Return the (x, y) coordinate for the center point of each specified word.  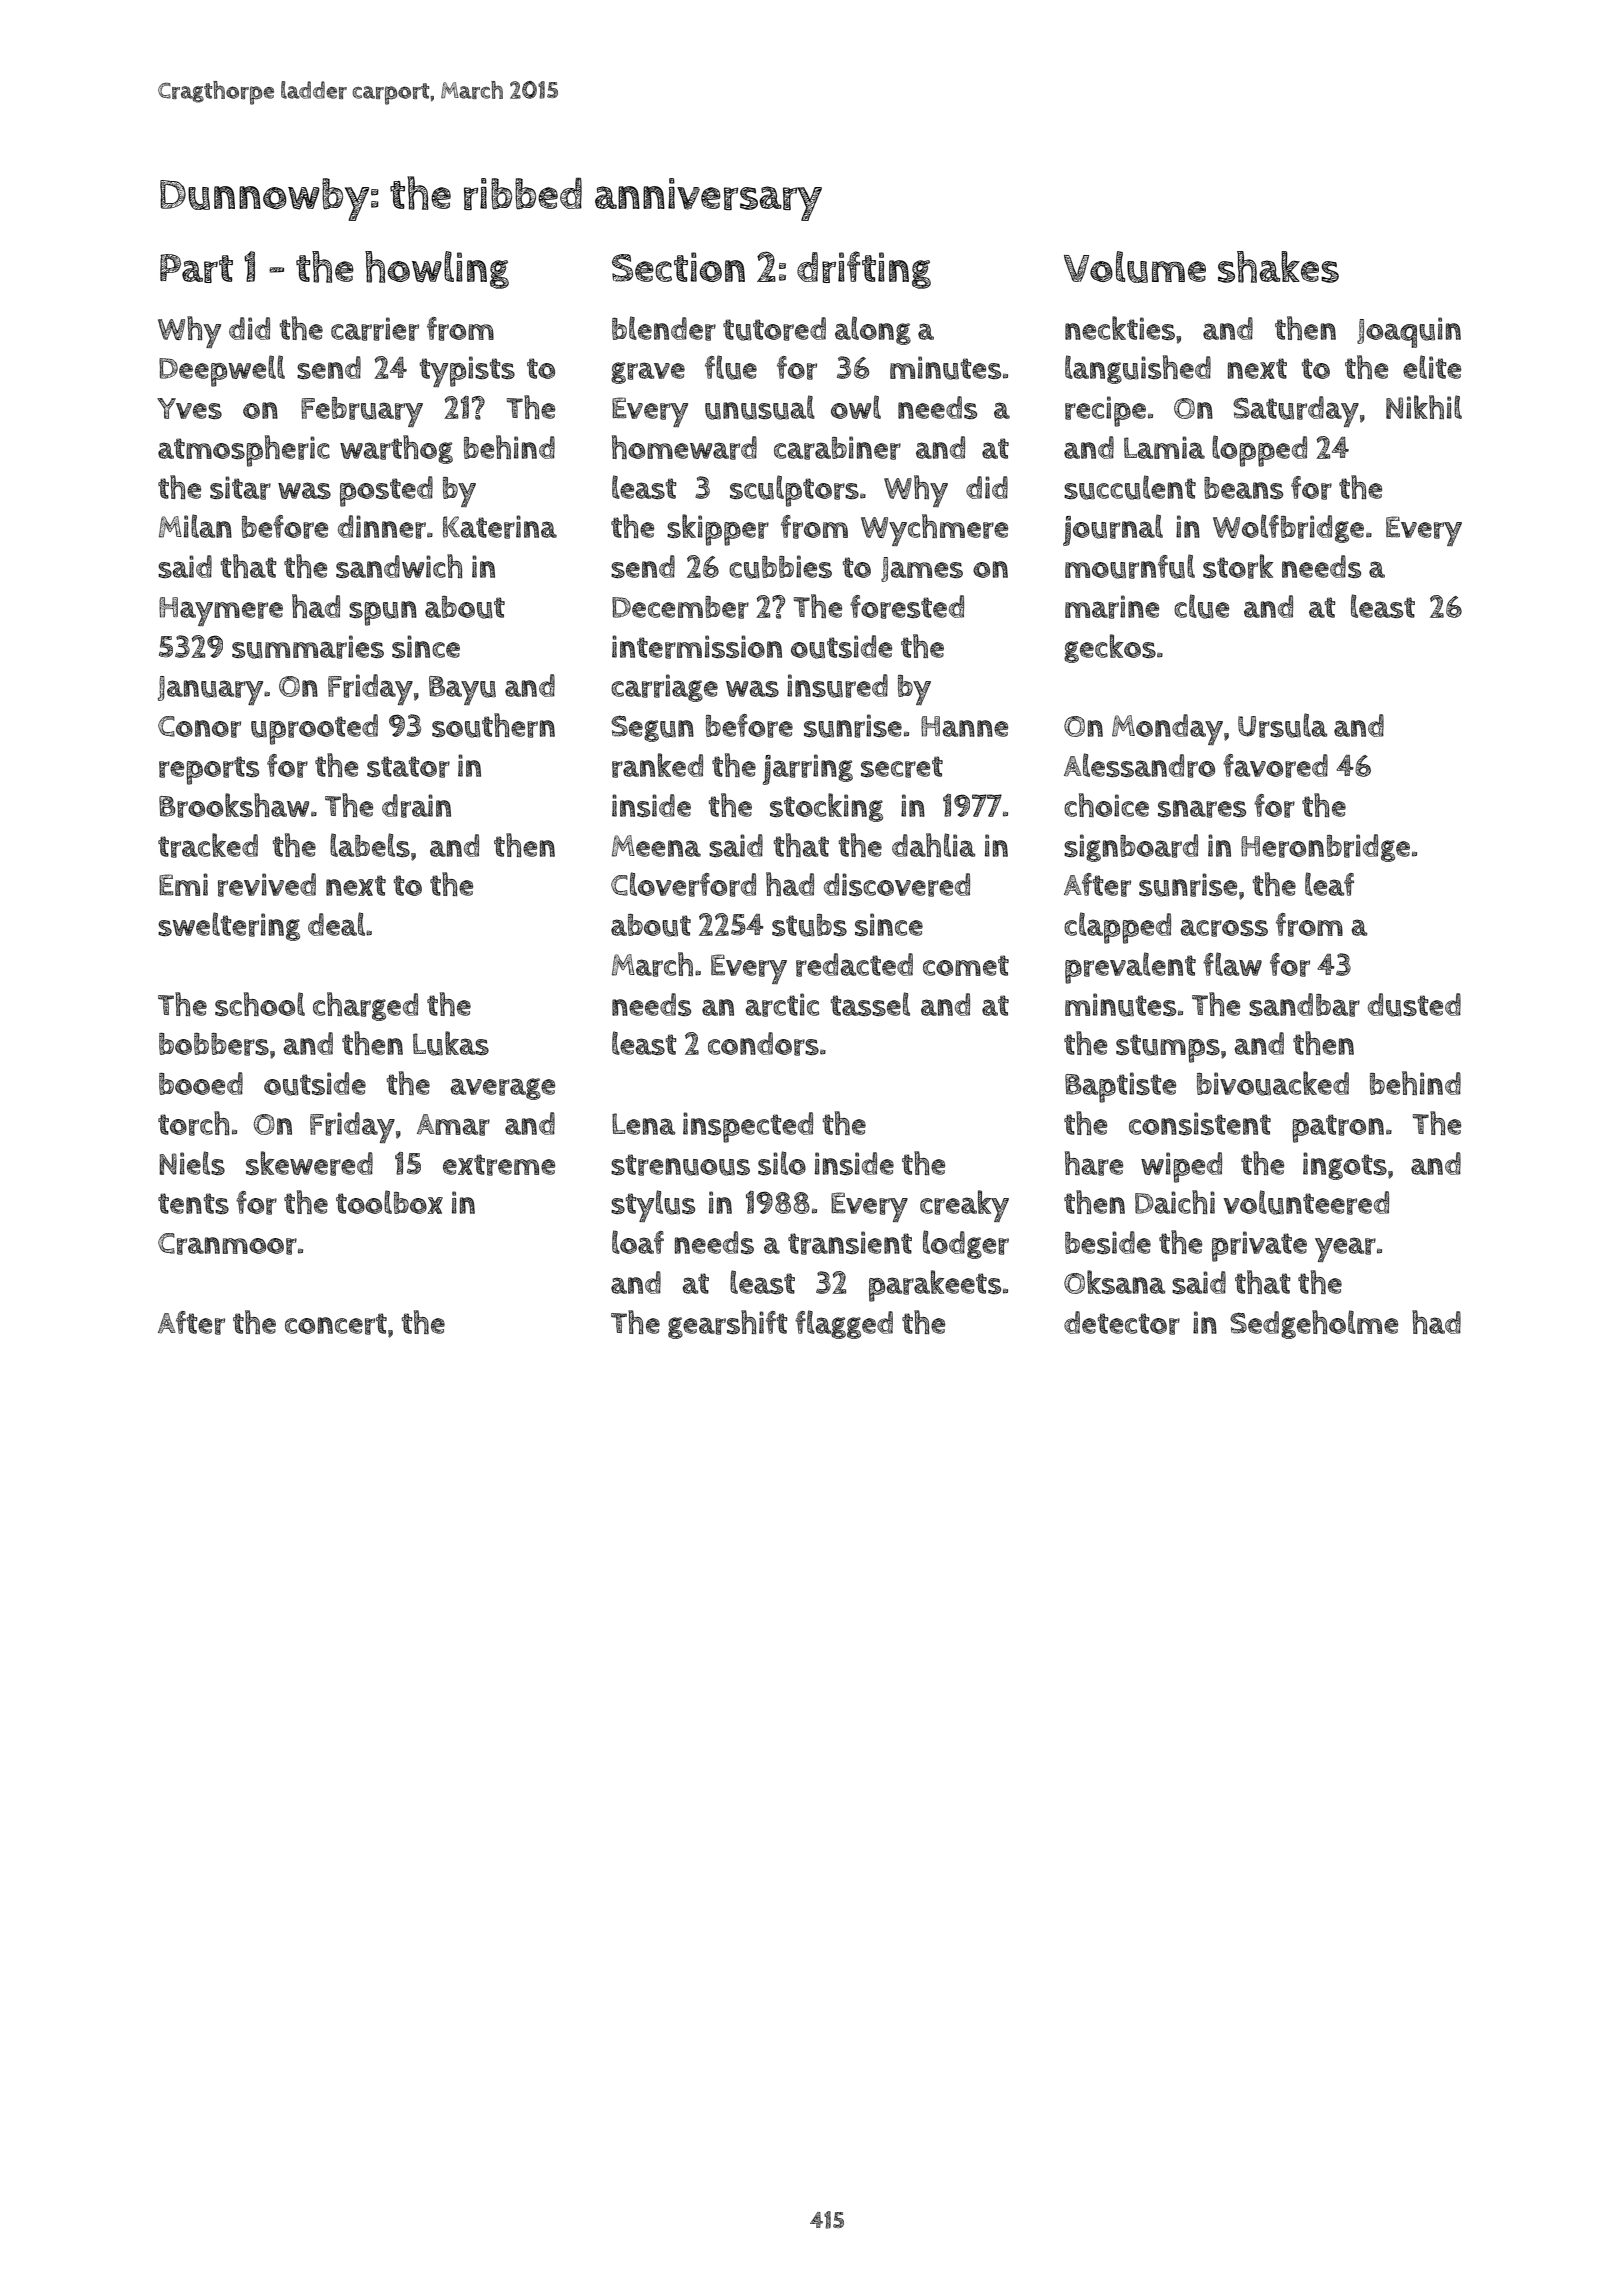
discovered (897, 885)
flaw (1232, 964)
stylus (653, 1206)
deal (336, 924)
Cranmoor (227, 1244)
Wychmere (934, 530)
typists (467, 371)
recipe (1105, 411)
